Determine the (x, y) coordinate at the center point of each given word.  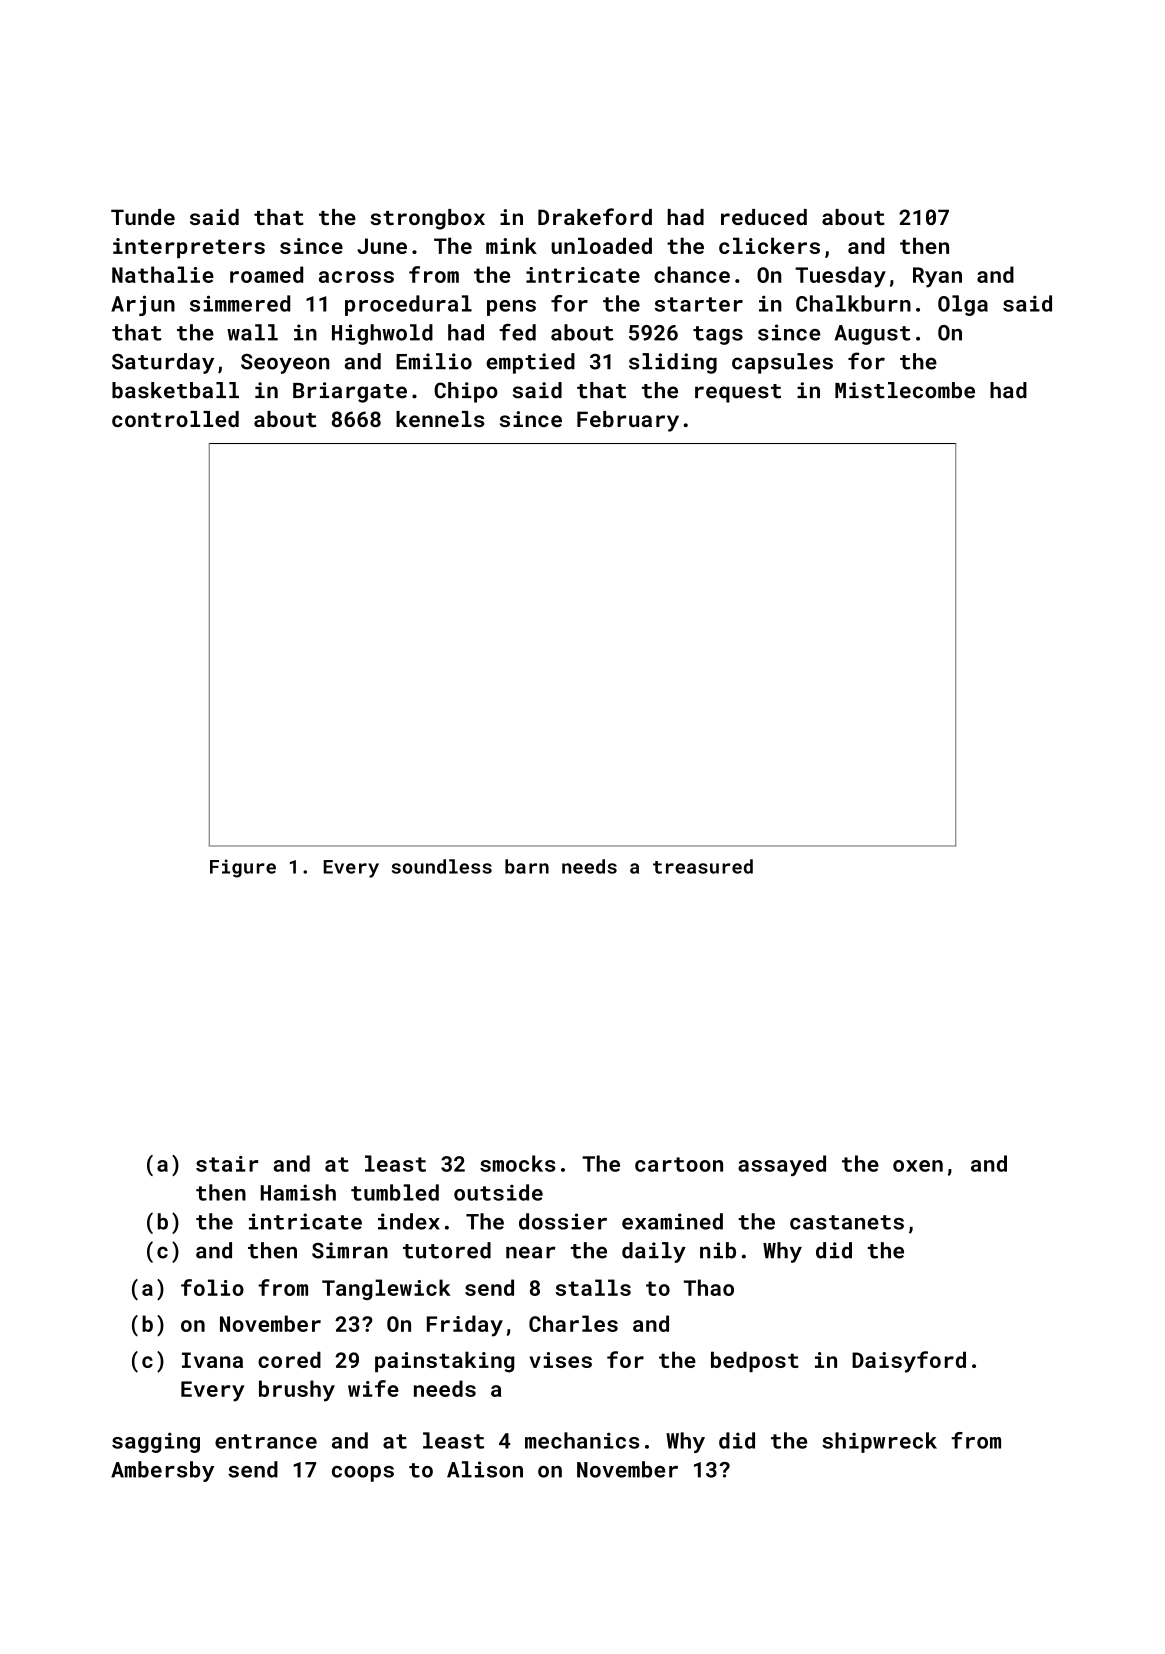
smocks (517, 1163)
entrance (266, 1441)
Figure (243, 868)
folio (212, 1287)
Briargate (350, 392)
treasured (703, 866)
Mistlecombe (905, 390)
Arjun (143, 305)
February (628, 421)
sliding (673, 363)
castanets (847, 1222)
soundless (442, 866)
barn (527, 866)
